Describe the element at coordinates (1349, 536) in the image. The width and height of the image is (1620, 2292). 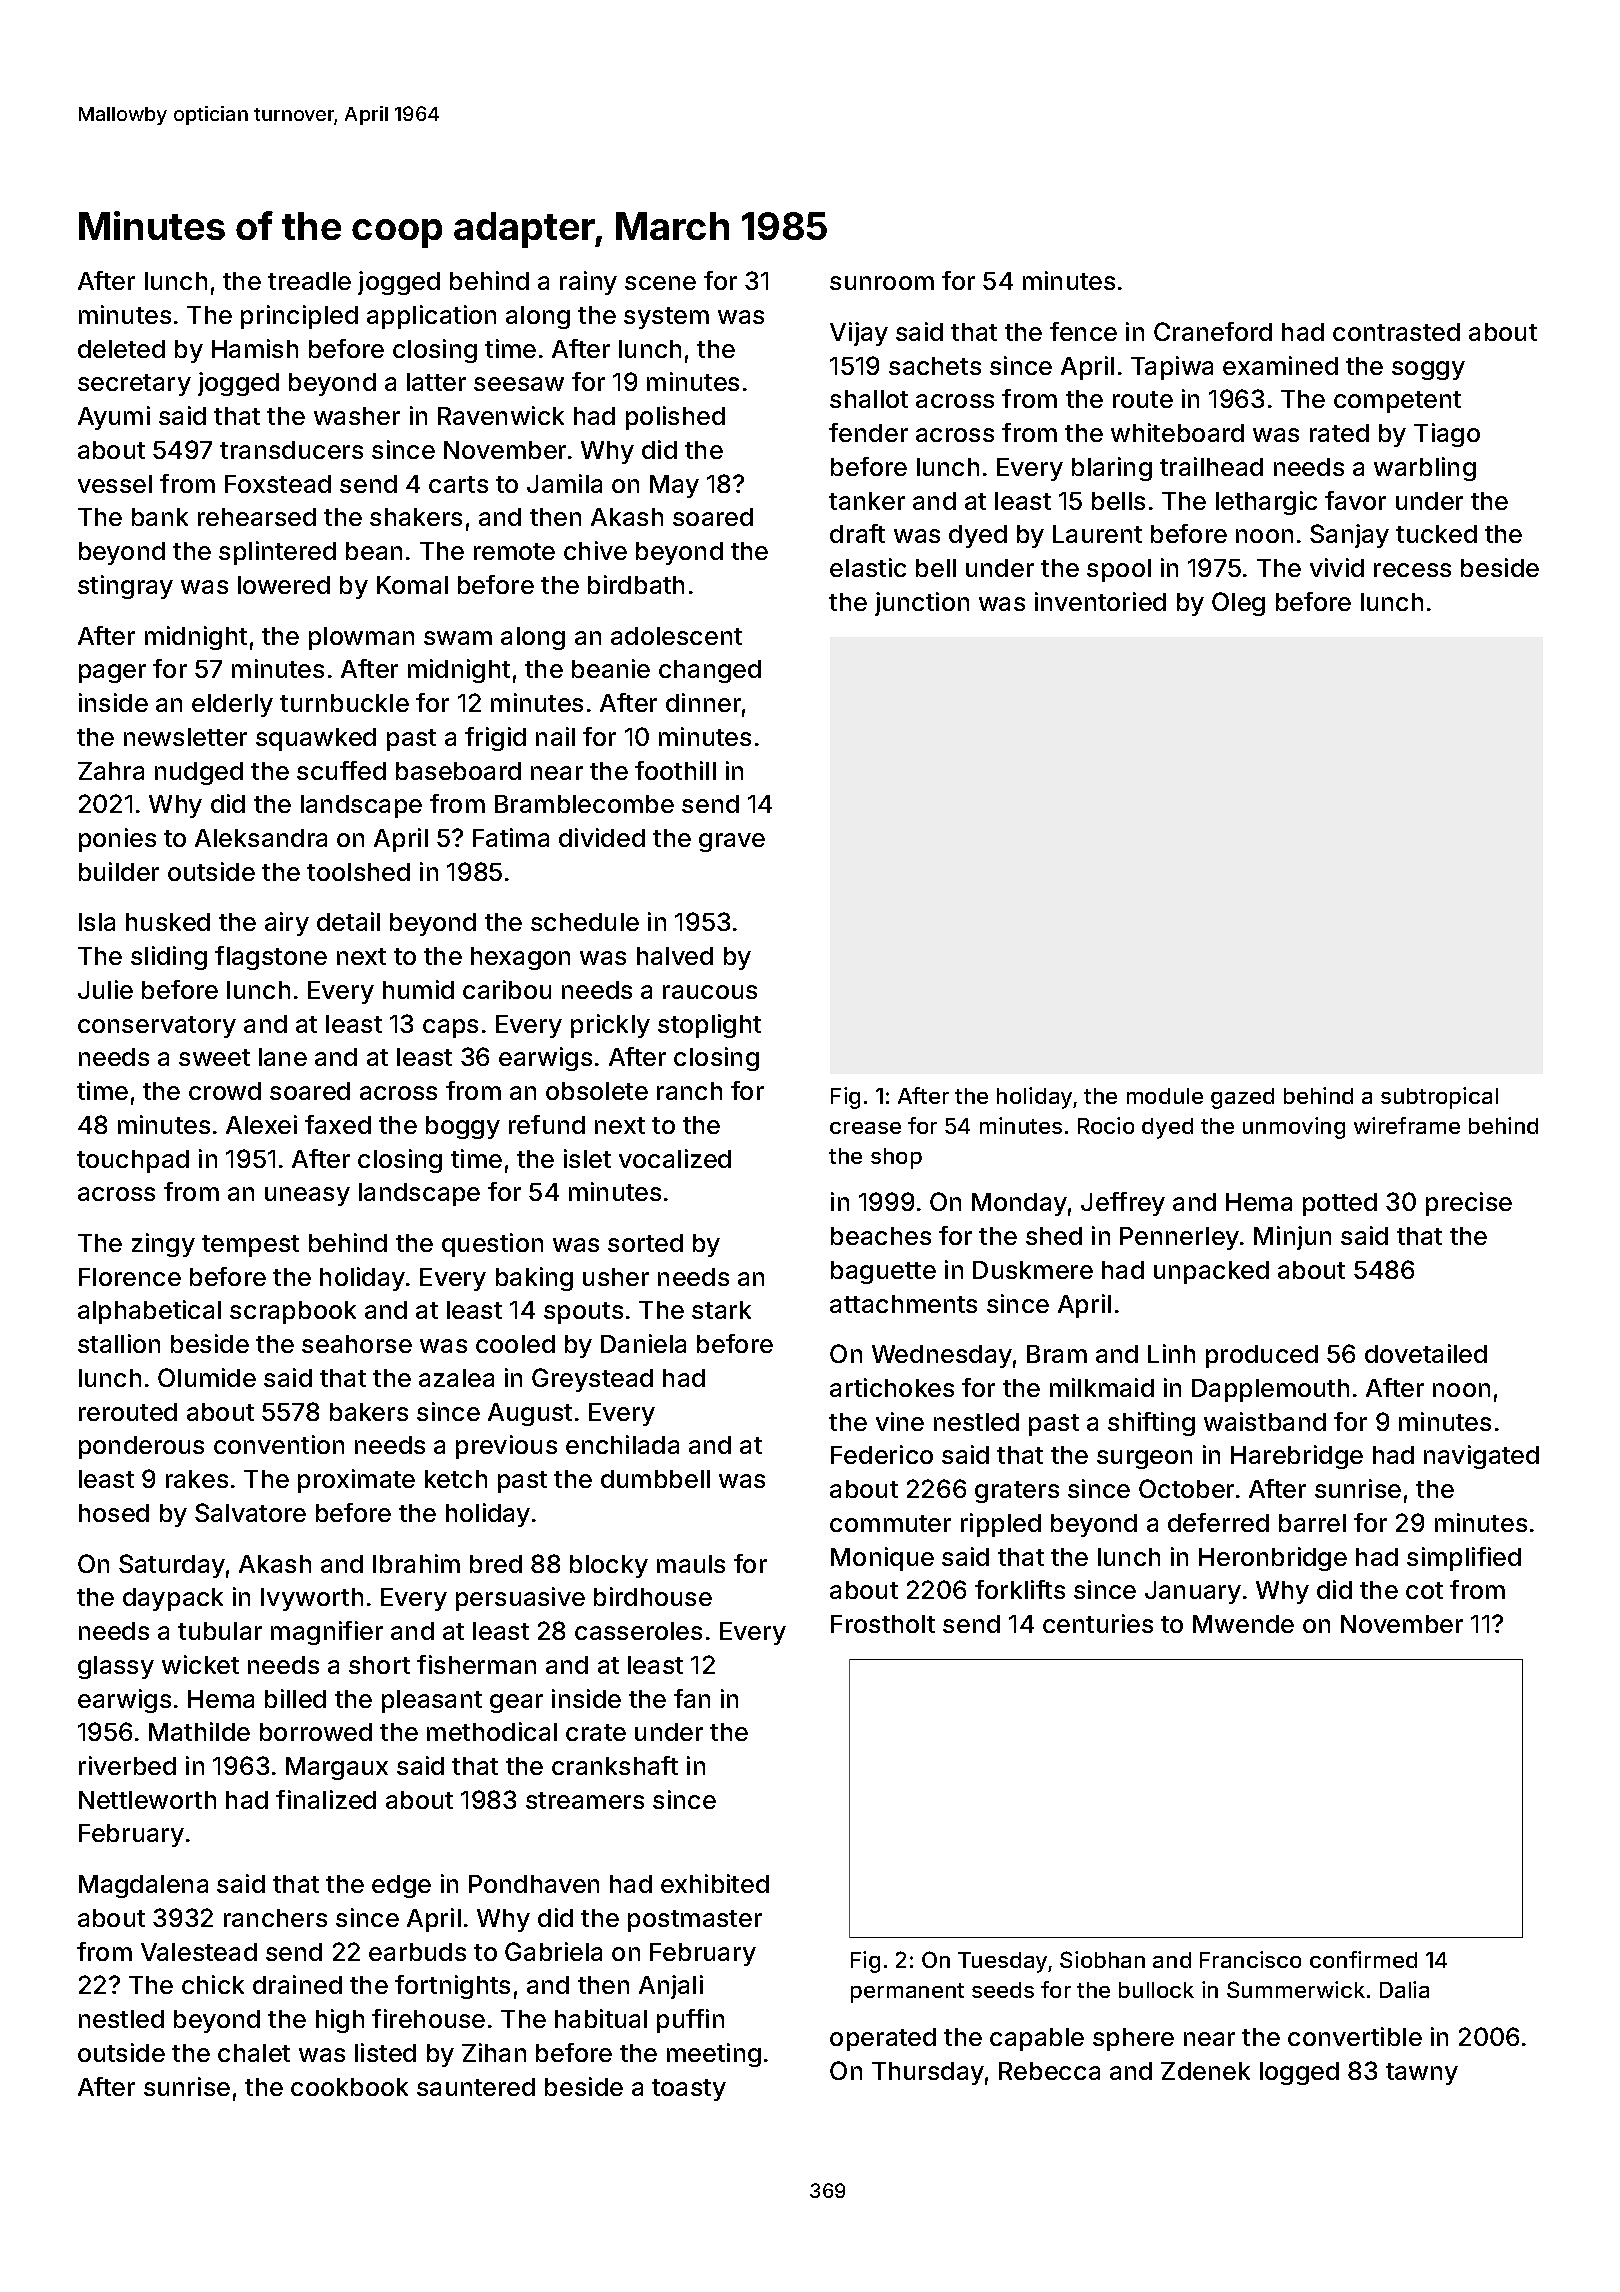
I see `Sanjay` at that location.
